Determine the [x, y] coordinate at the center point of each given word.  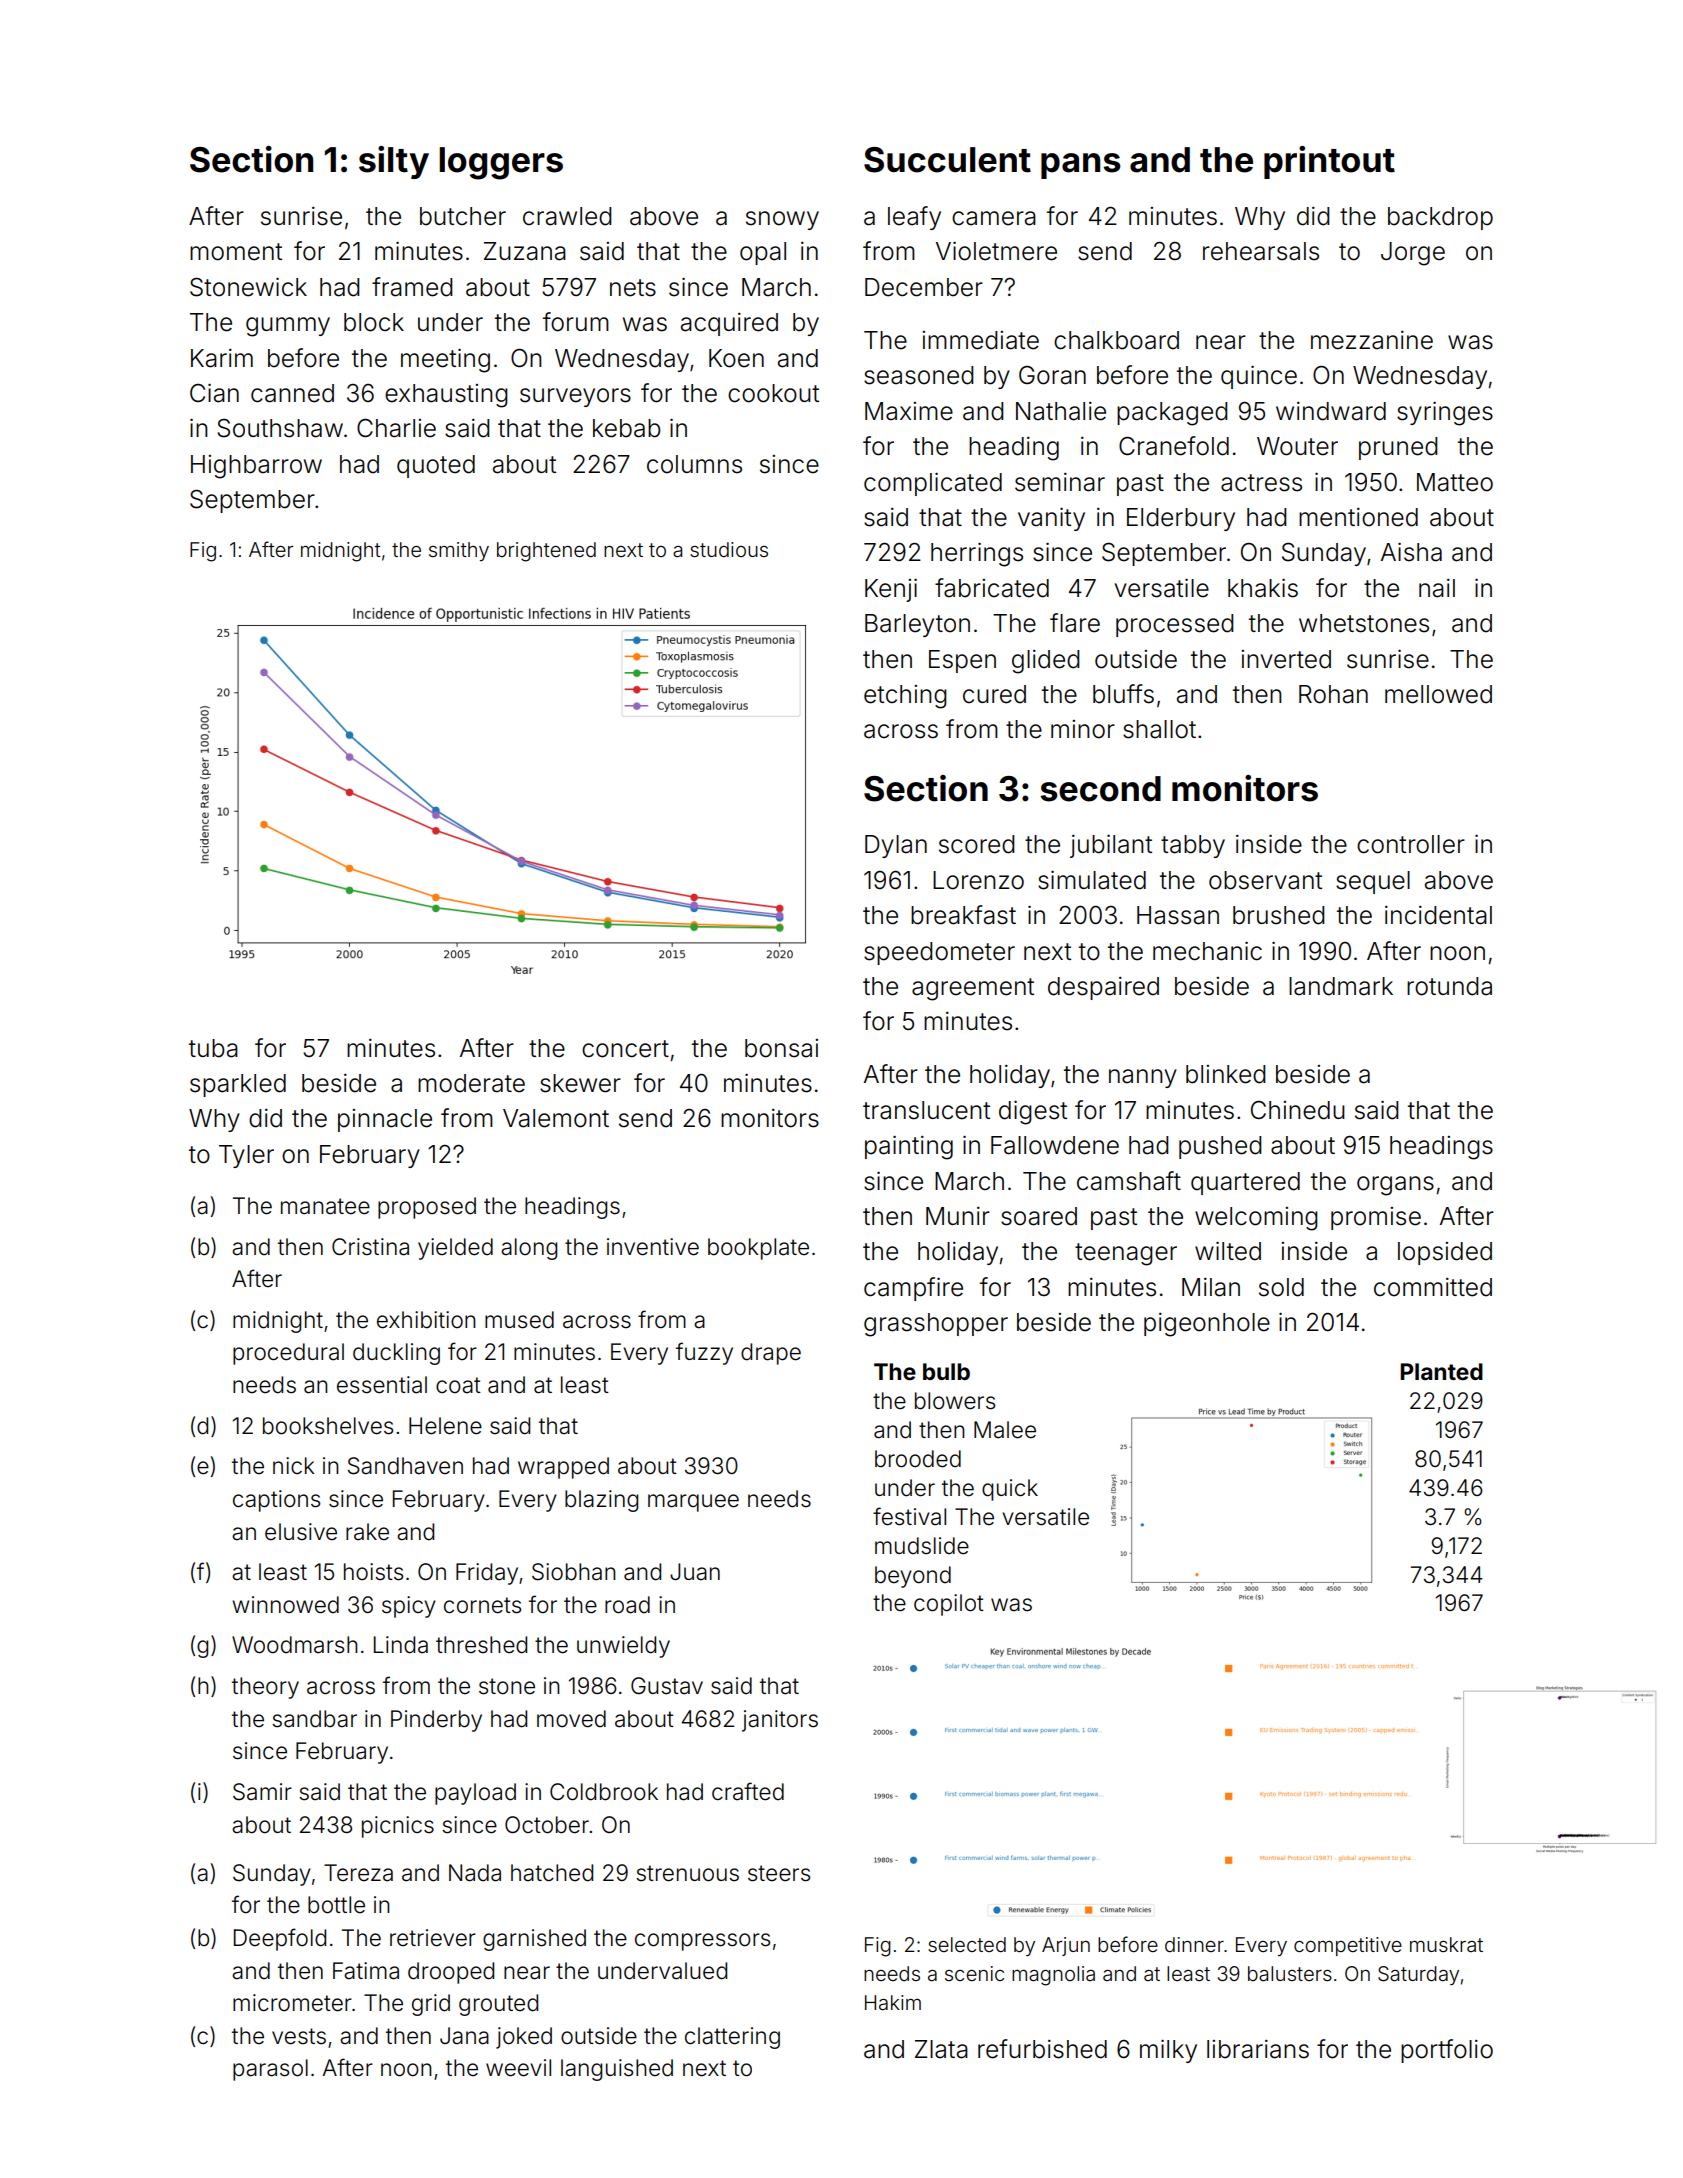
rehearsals [1261, 251]
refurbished [1042, 2049]
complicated [933, 484]
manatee [325, 1206]
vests [299, 2036]
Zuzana [525, 251]
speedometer [939, 953]
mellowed [1438, 694]
